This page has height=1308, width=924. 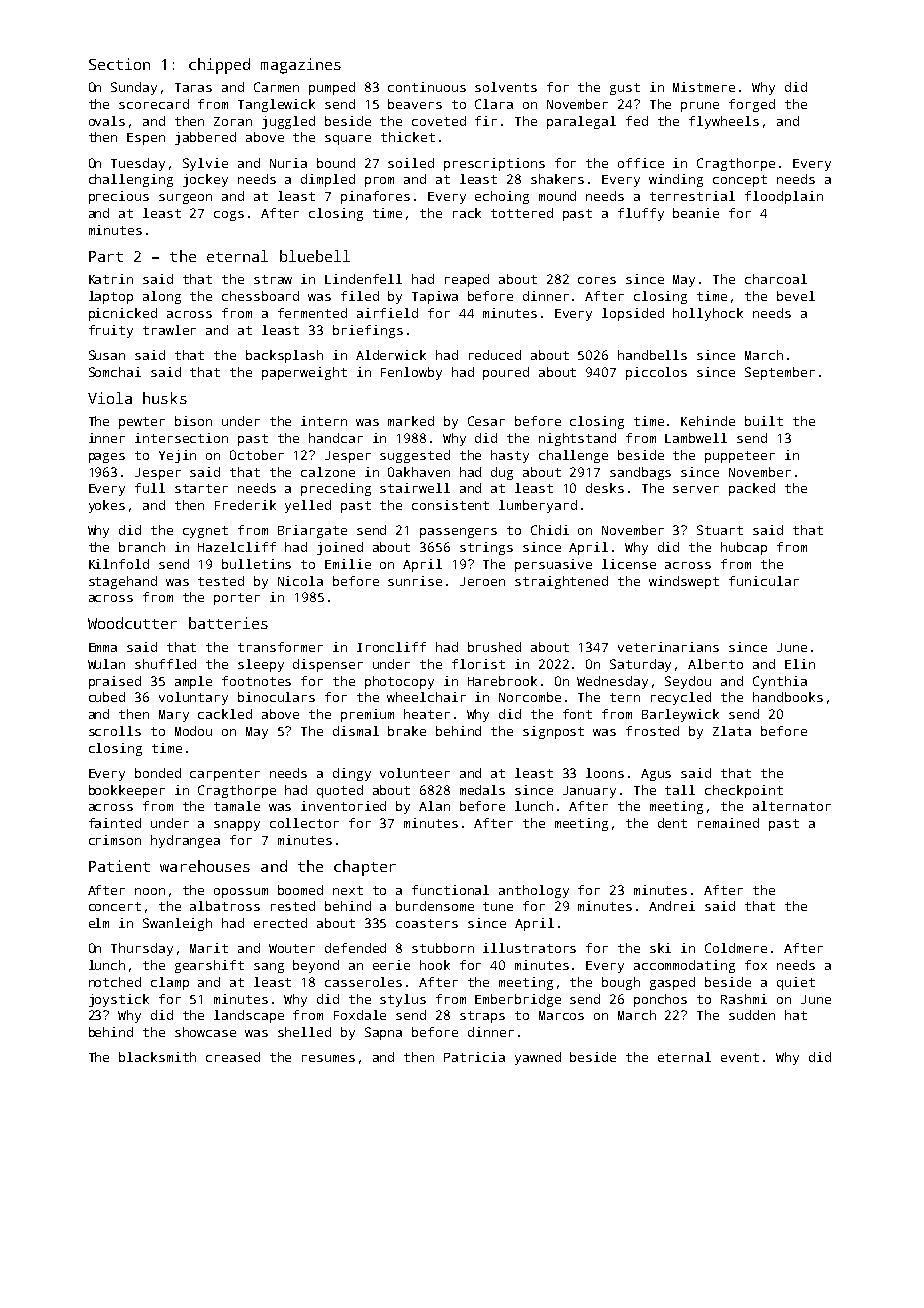 I want to click on Mistmere, so click(x=704, y=87).
